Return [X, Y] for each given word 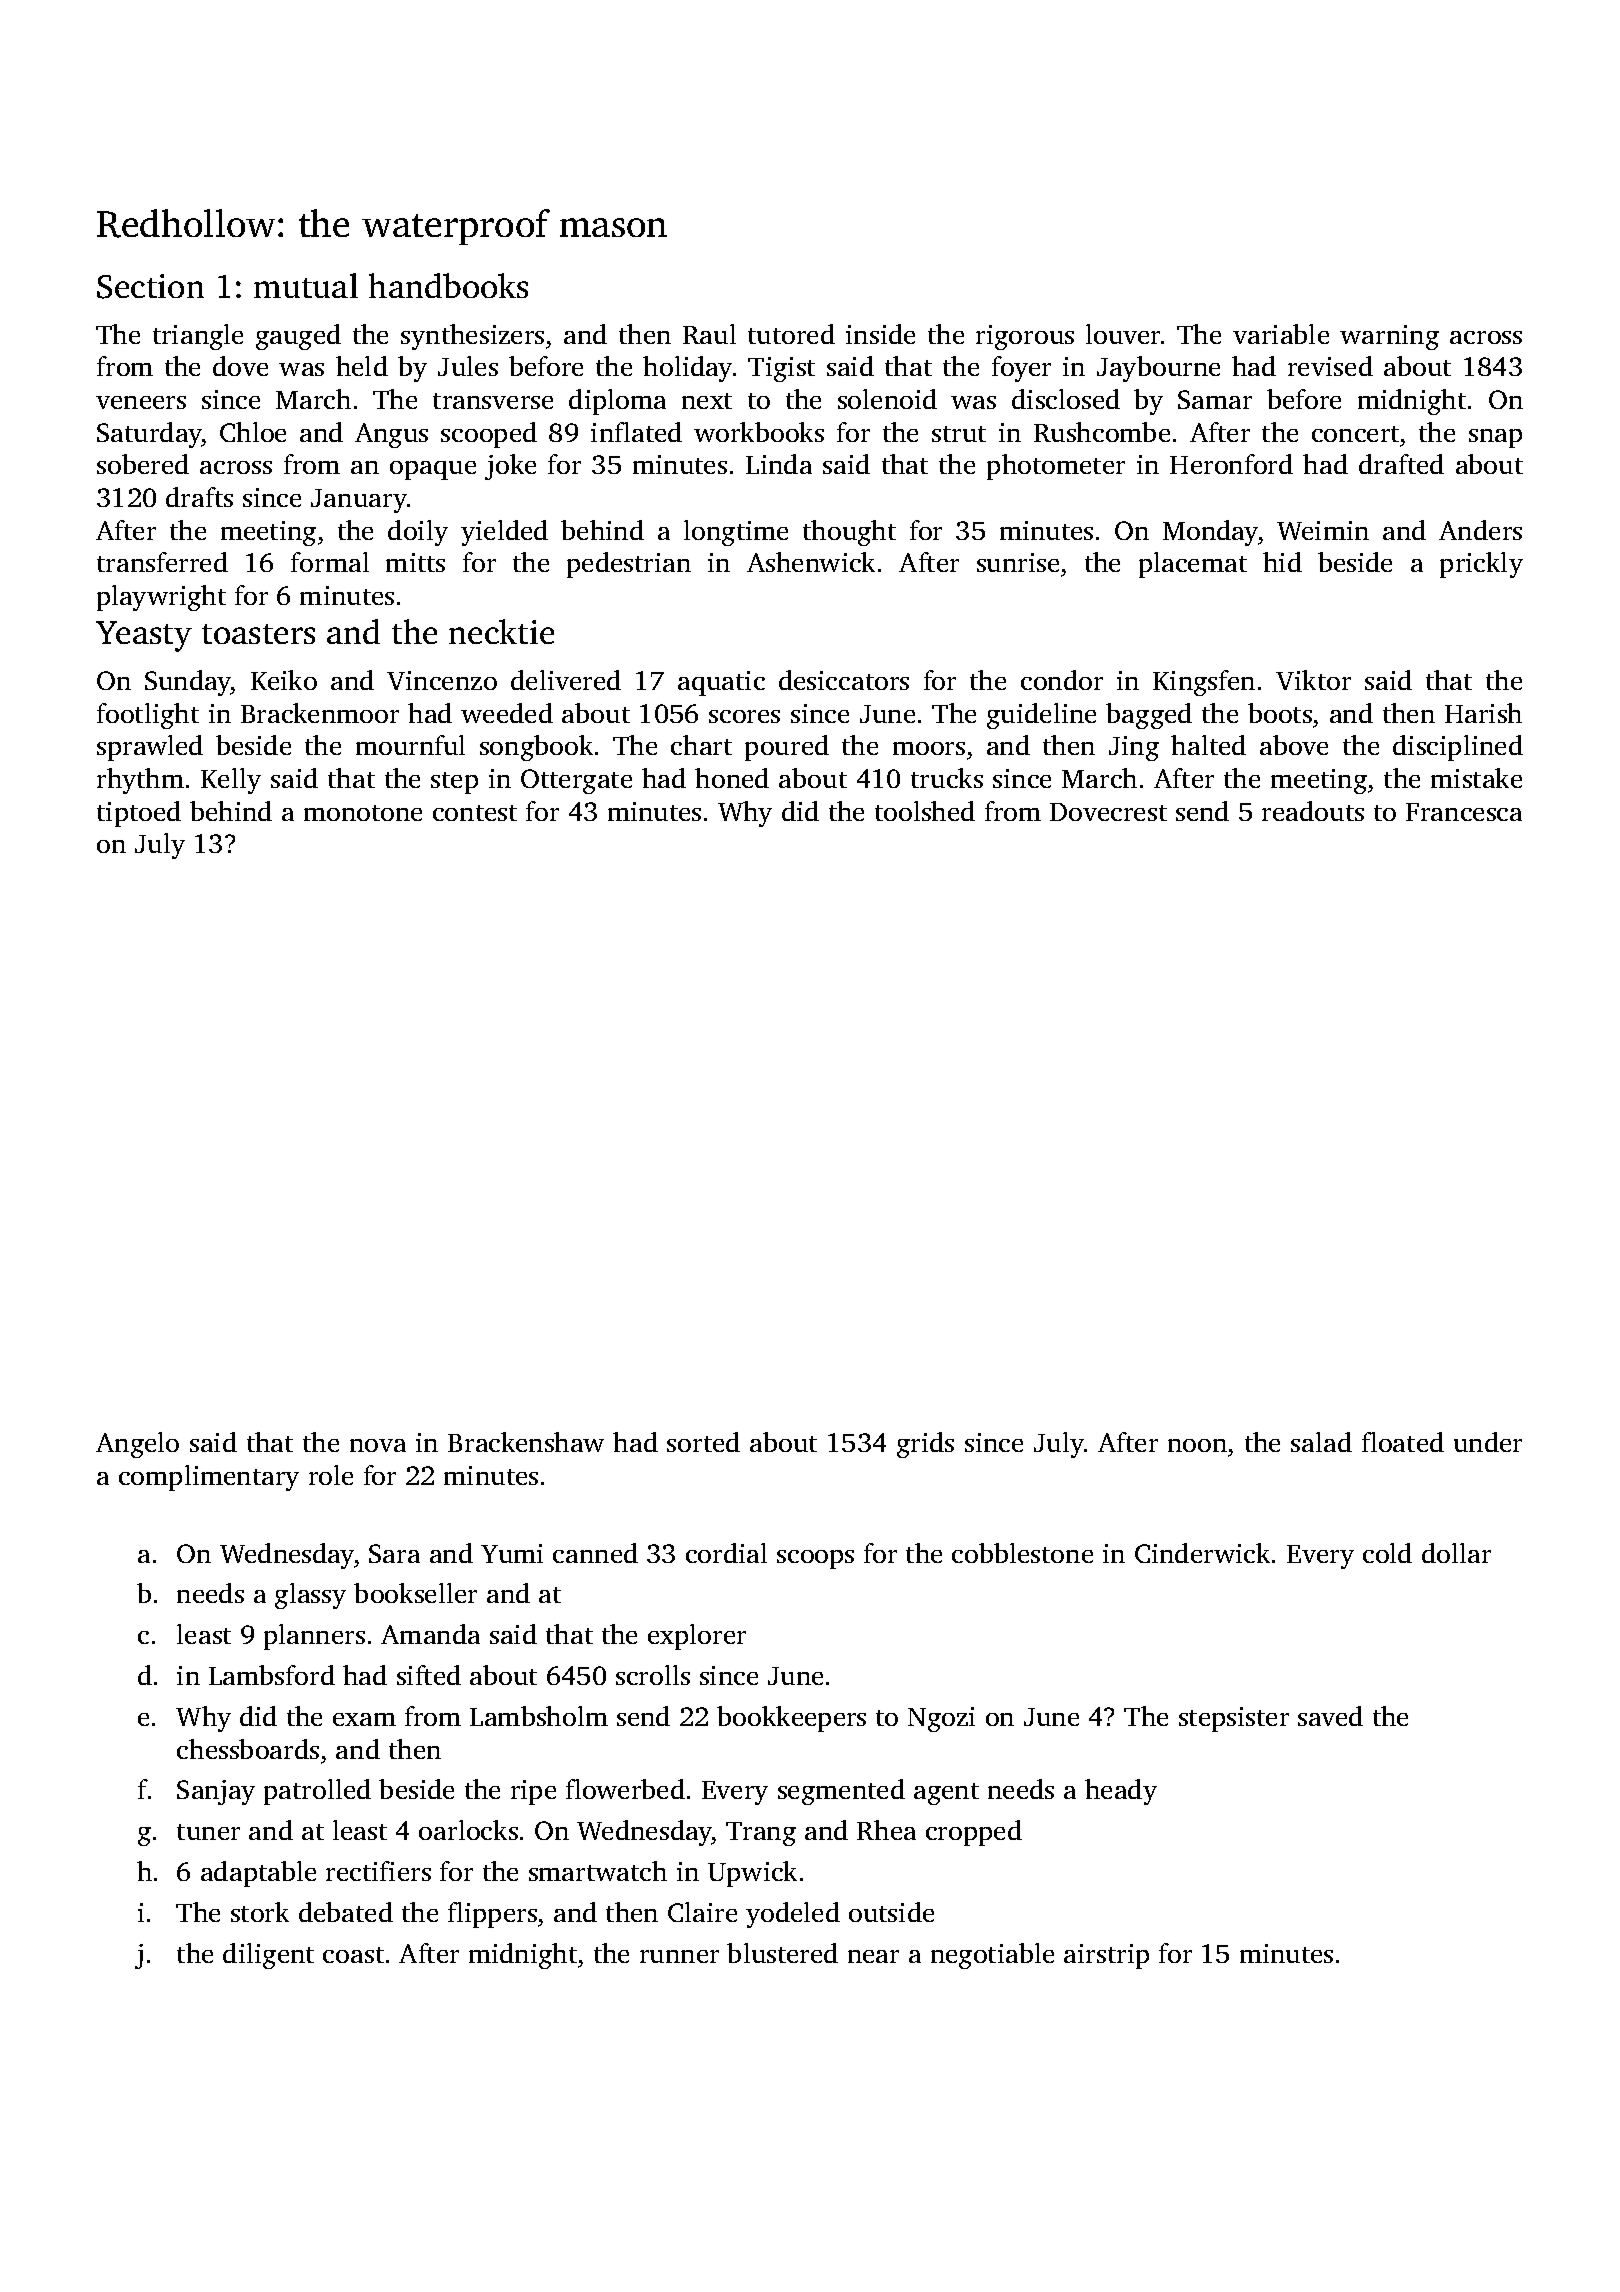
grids [925, 1445]
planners [314, 1637]
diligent [268, 1956]
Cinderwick [1202, 1553]
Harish [1483, 713]
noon [1197, 1445]
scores [744, 716]
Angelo [137, 1445]
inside [880, 334]
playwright [161, 598]
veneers [141, 402]
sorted [703, 1442]
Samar [1215, 399]
